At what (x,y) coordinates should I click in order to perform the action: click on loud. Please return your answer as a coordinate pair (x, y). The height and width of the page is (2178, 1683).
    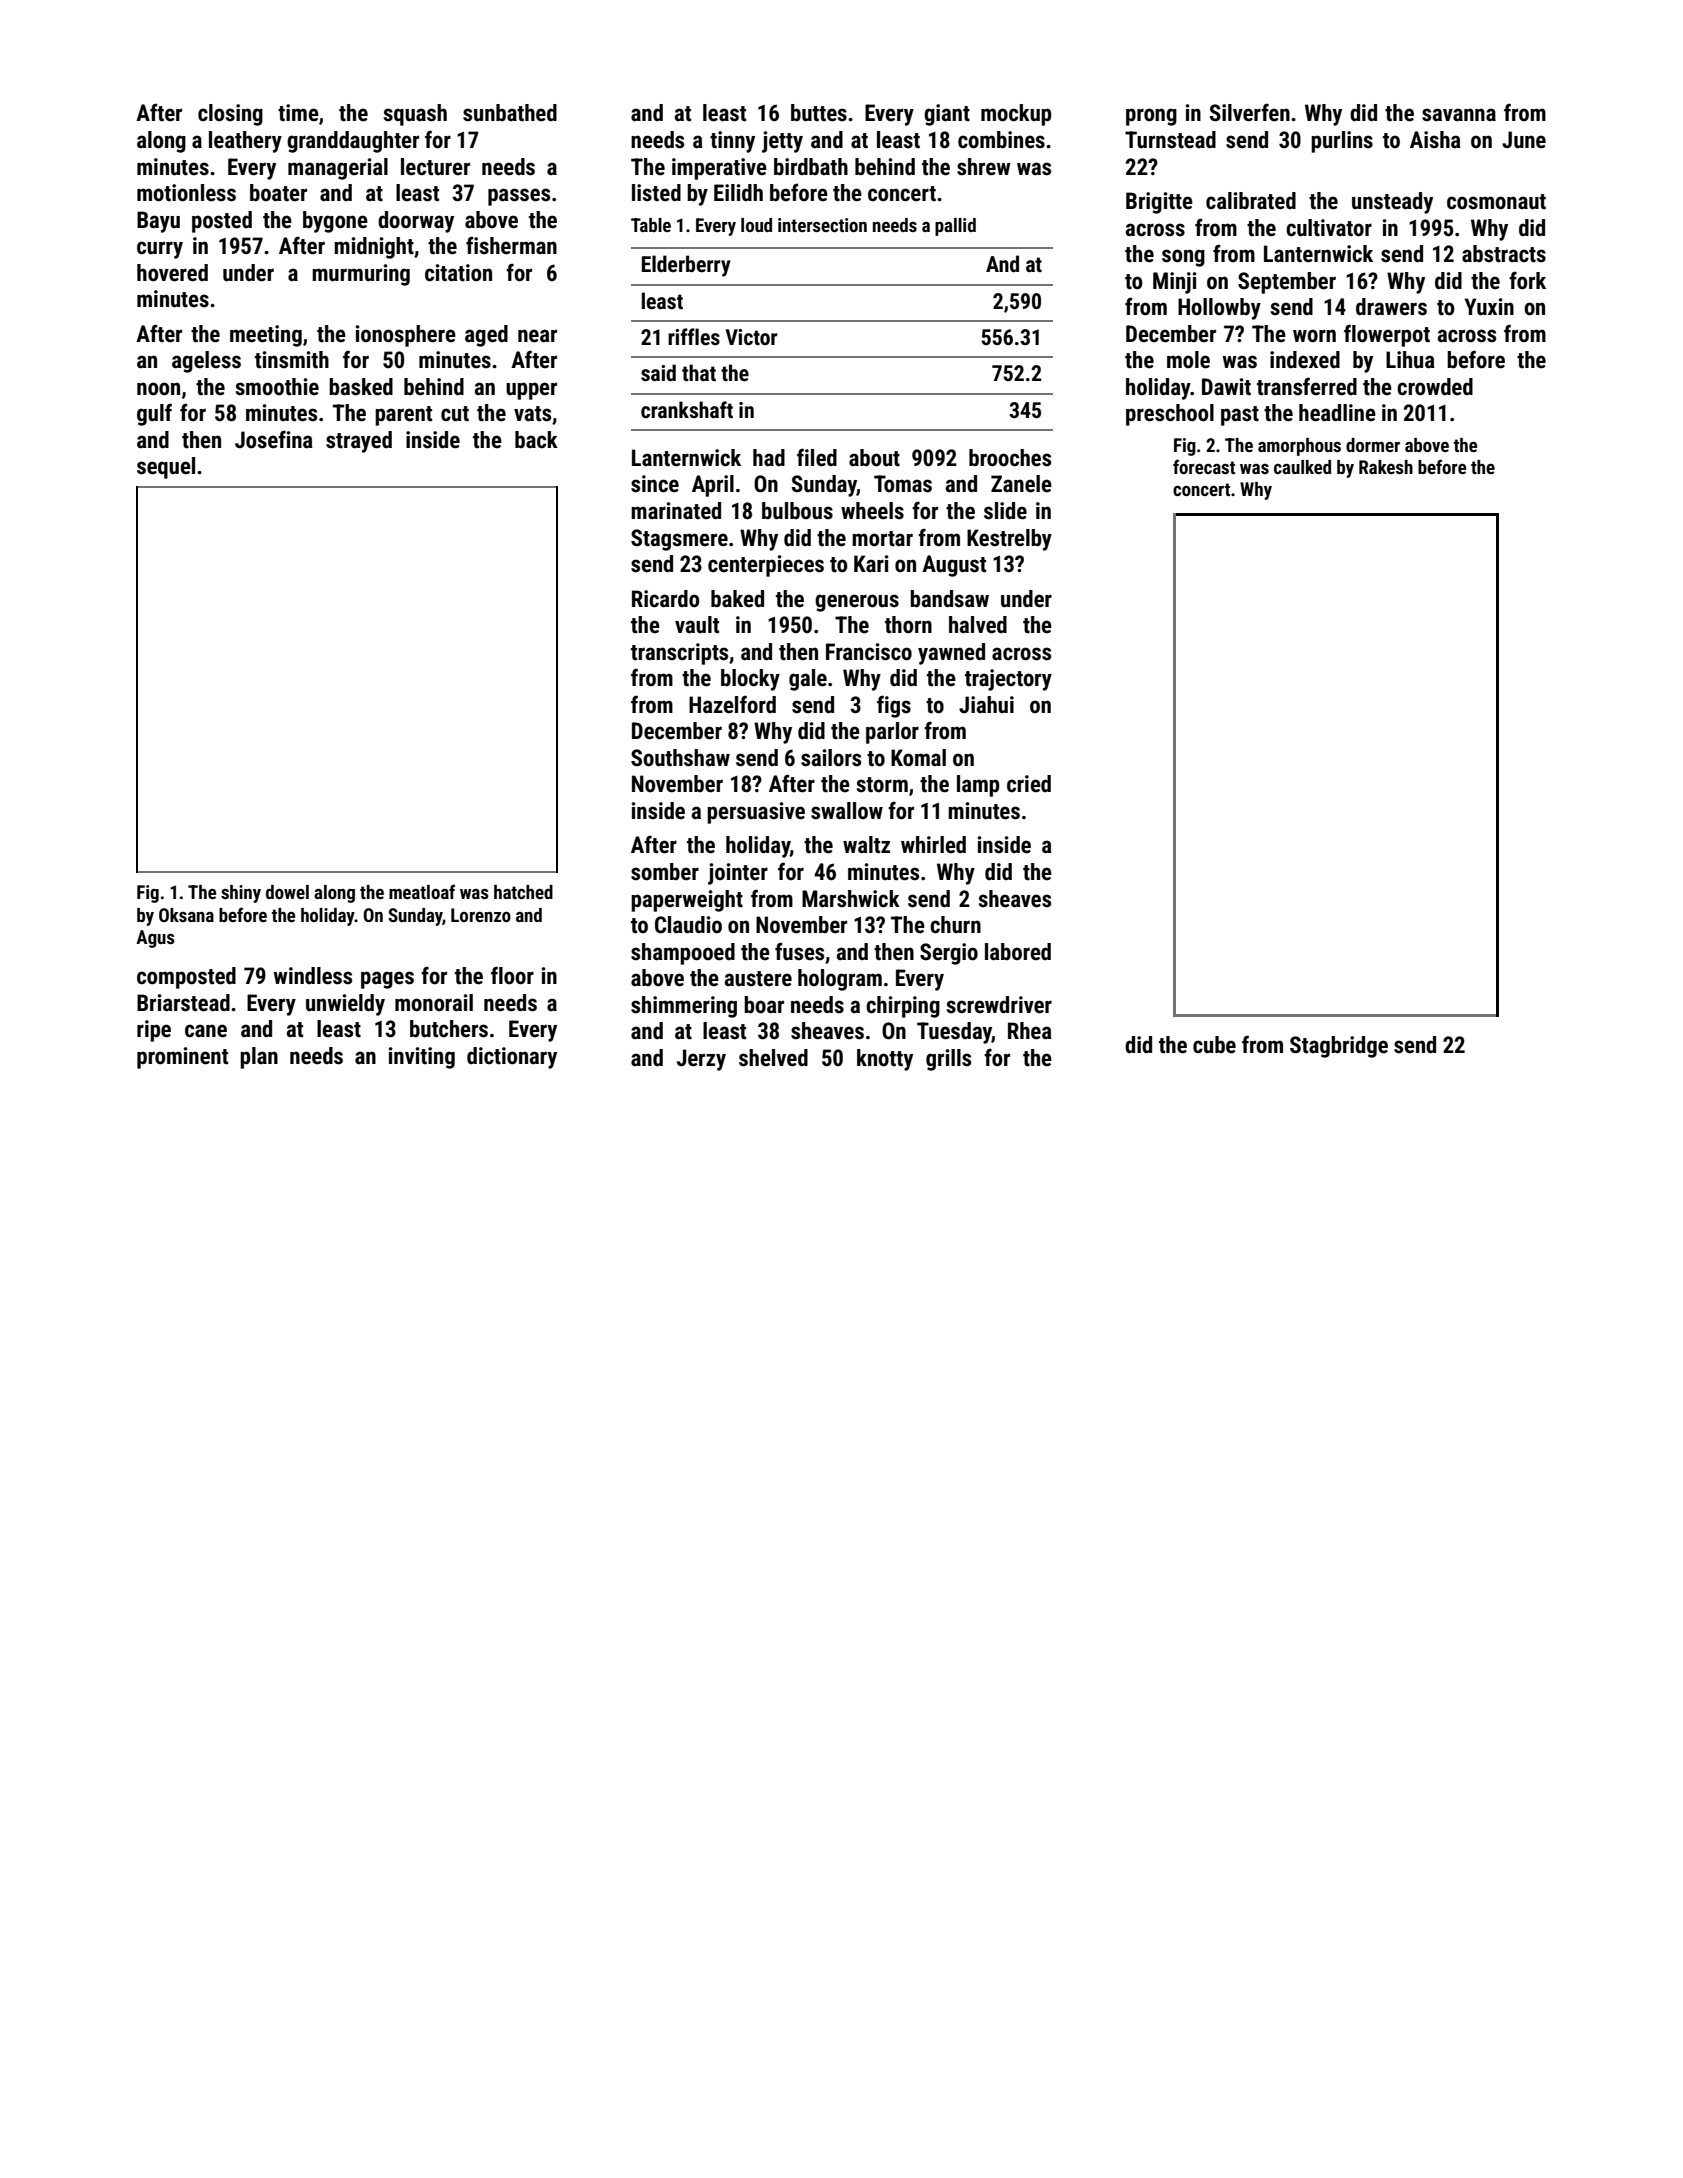
    Looking at the image, I should click on (756, 225).
